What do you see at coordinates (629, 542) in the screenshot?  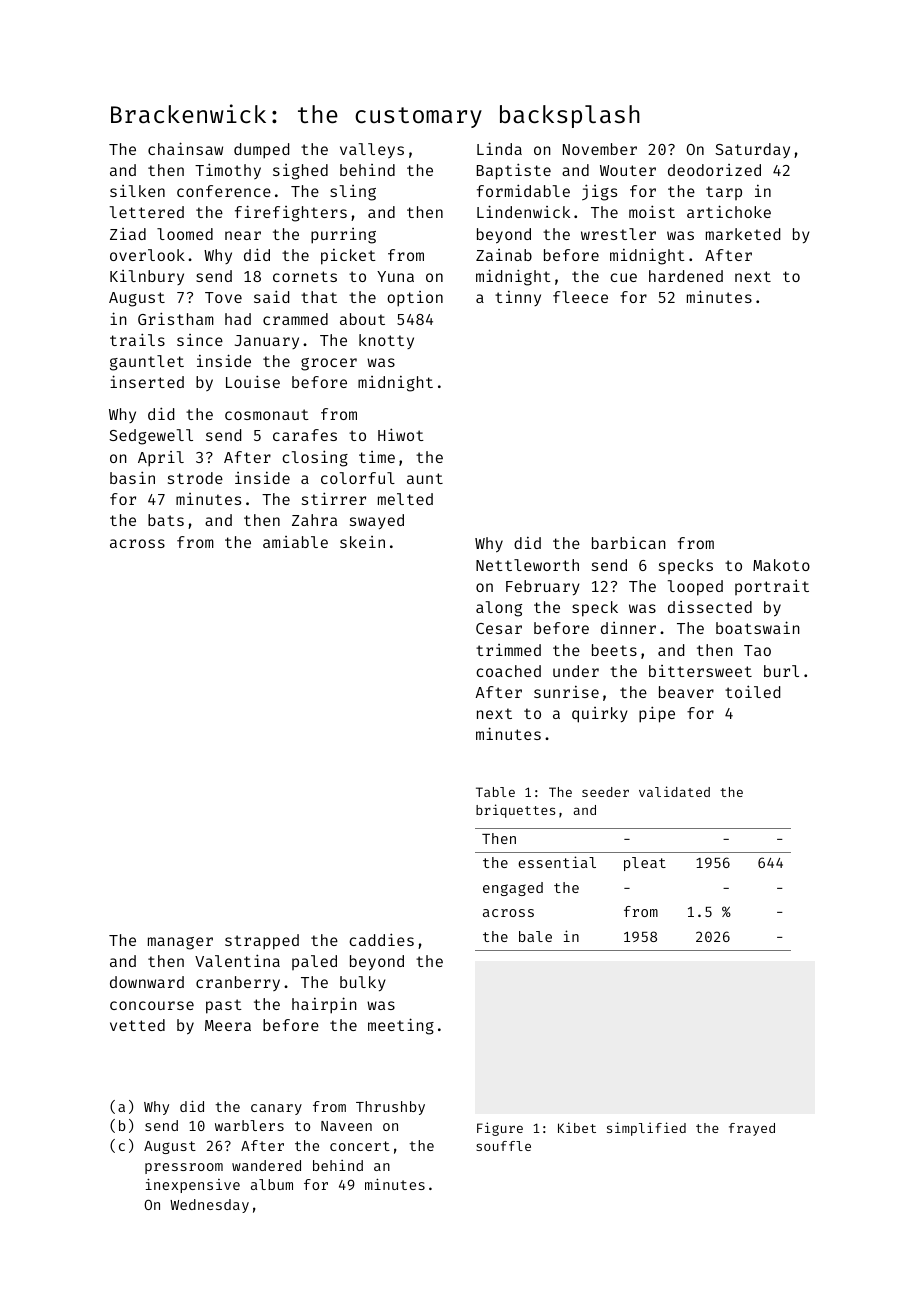 I see `barbican` at bounding box center [629, 542].
